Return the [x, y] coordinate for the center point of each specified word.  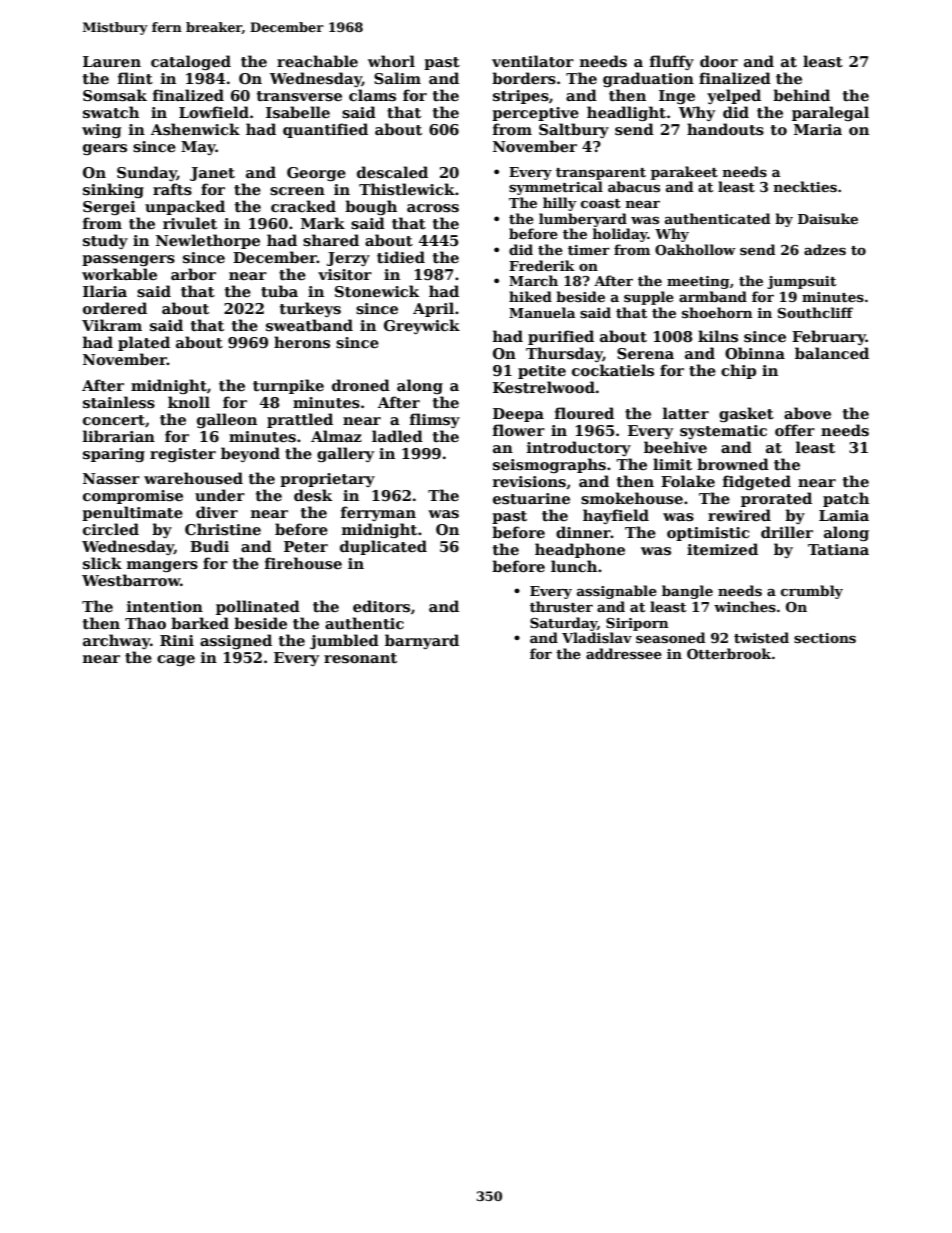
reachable [317, 61]
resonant [360, 658]
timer [589, 250]
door [719, 61]
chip [738, 371]
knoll [189, 402]
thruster [561, 606]
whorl [391, 61]
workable [119, 274]
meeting [698, 282]
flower [519, 430]
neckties [805, 186]
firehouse [303, 563]
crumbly [812, 592]
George [316, 174]
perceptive [535, 114]
